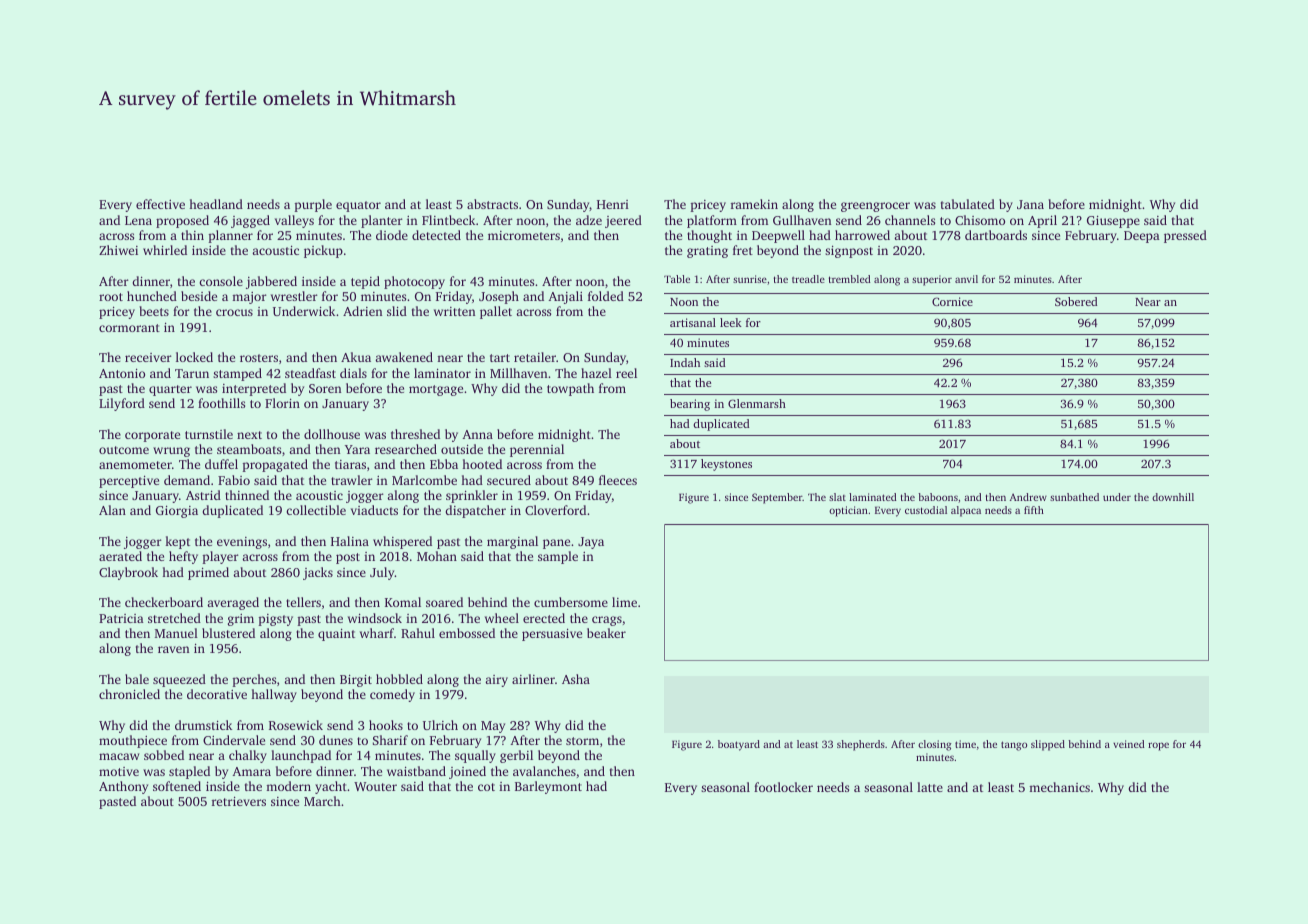 The width and height of the screenshot is (1308, 924). I want to click on Deepwell, so click(778, 236).
